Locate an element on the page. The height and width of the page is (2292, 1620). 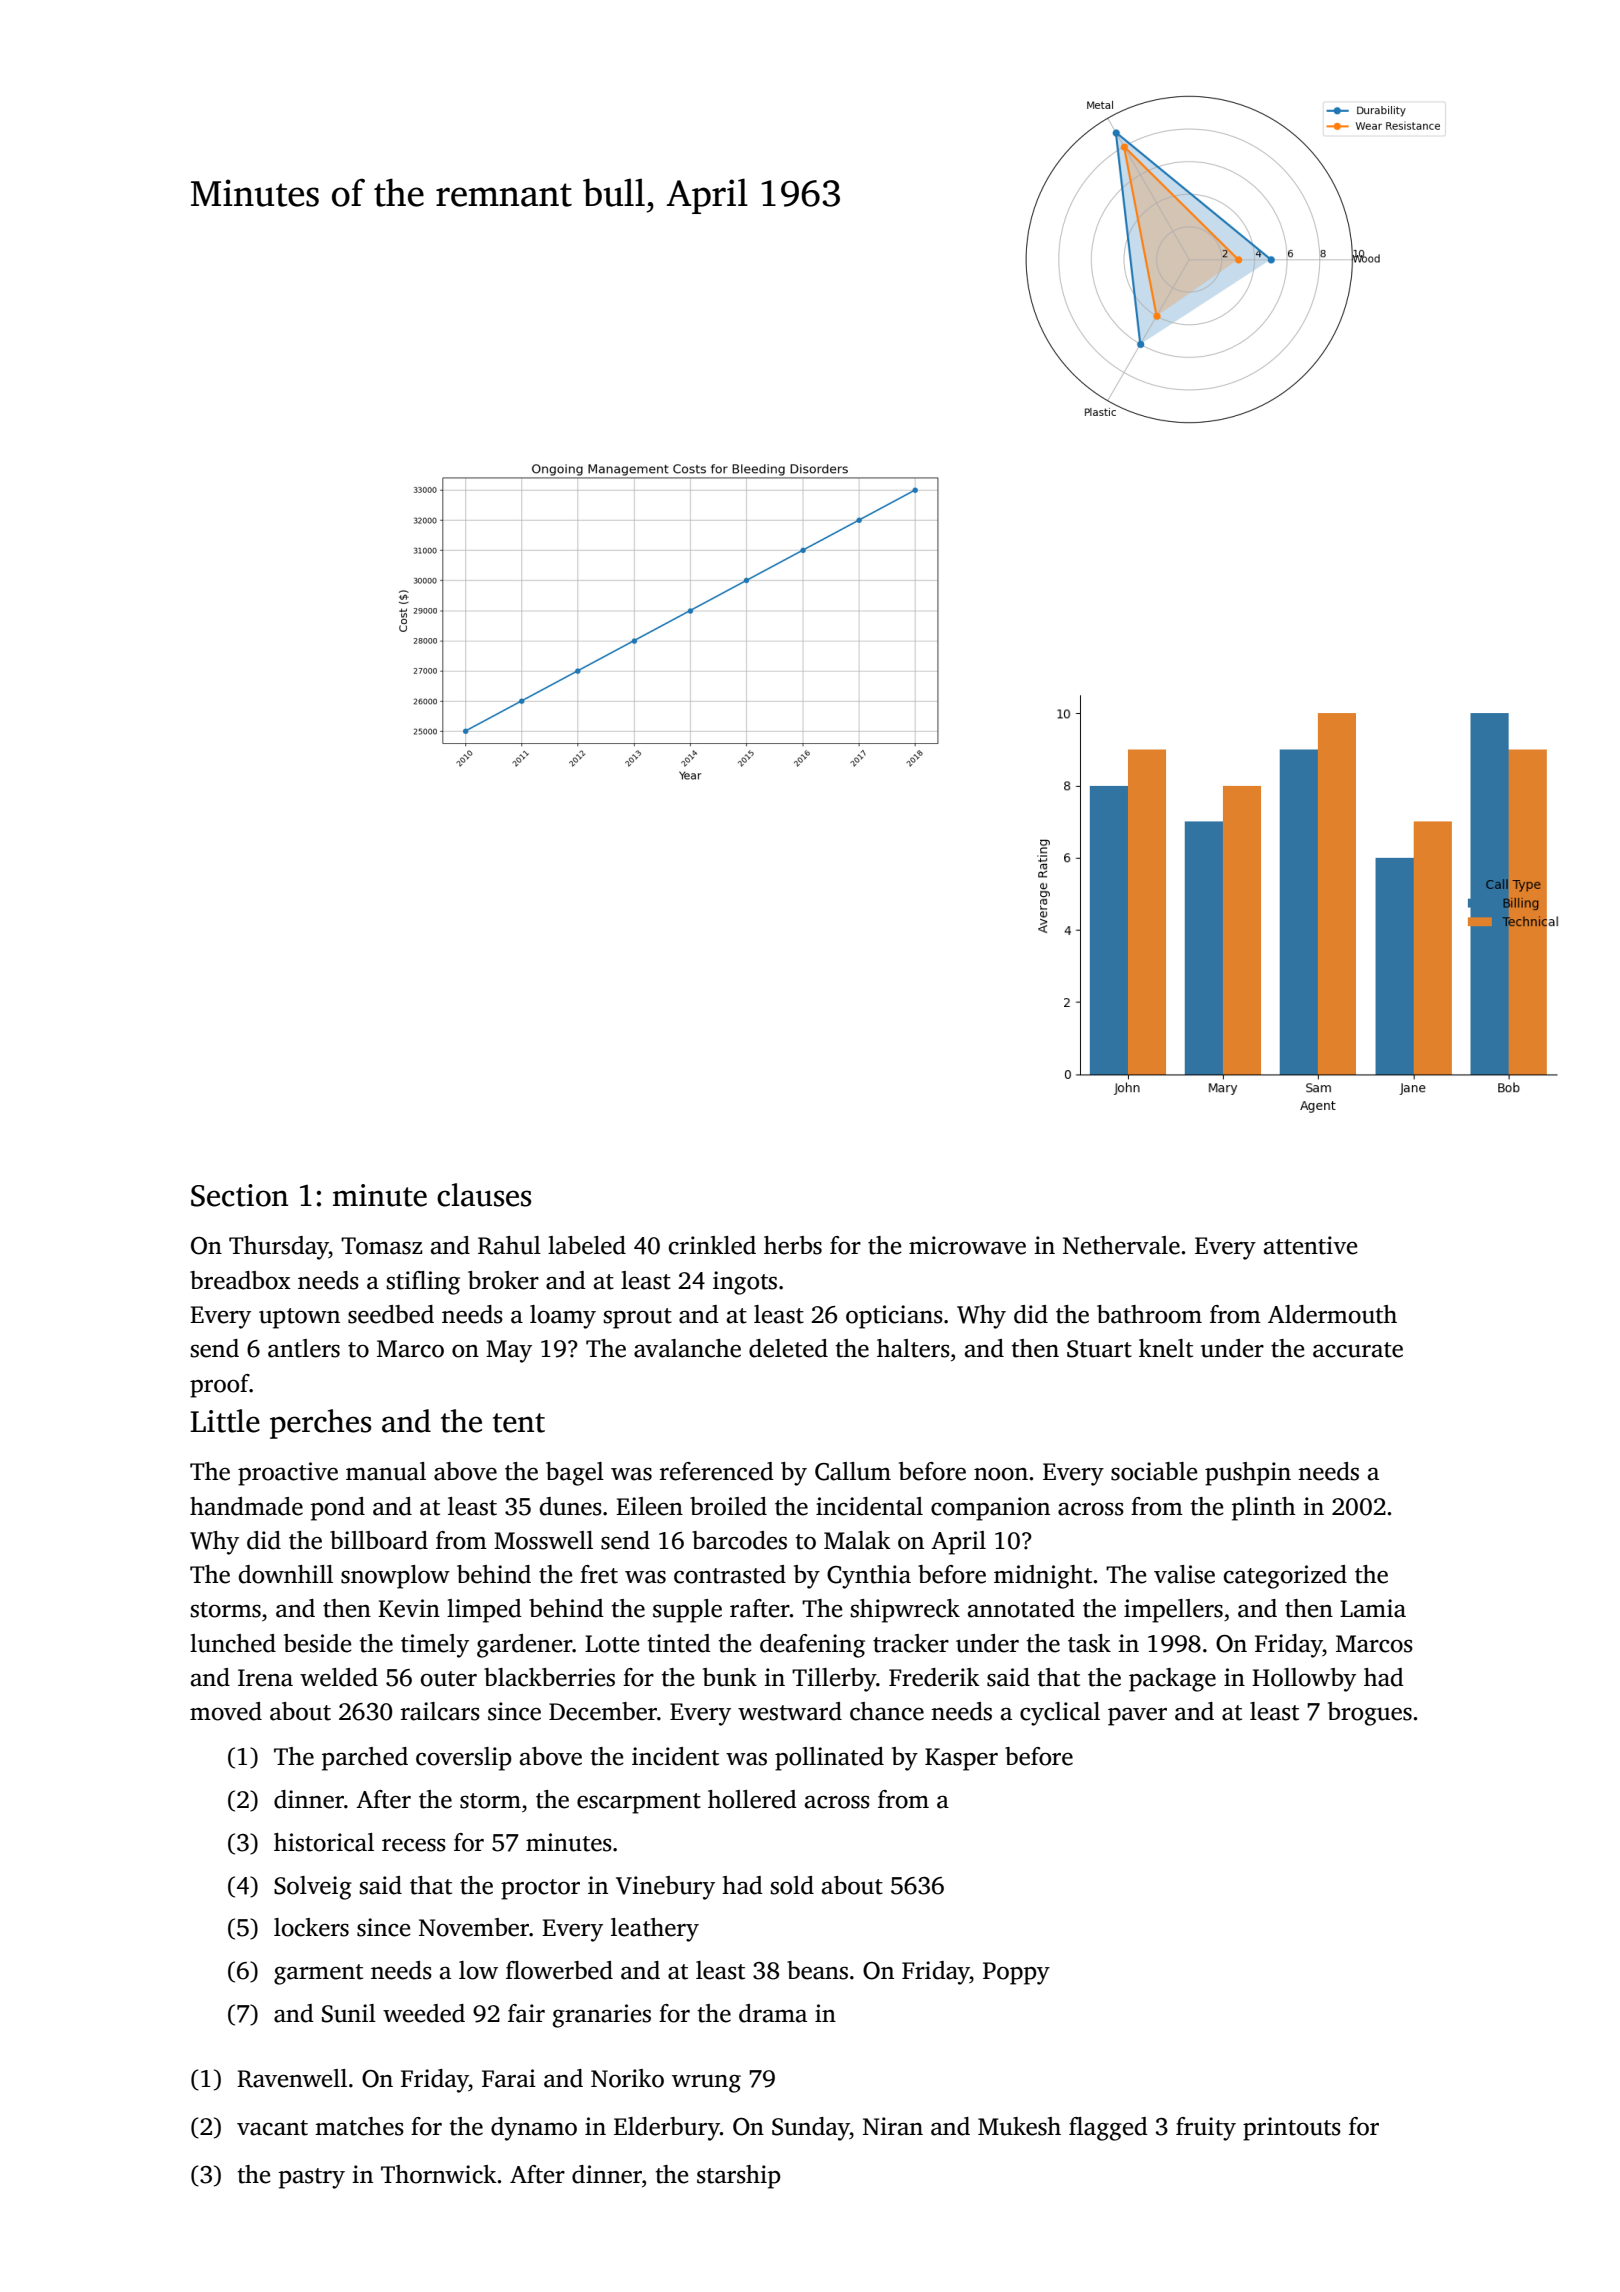
historical is located at coordinates (324, 1842).
